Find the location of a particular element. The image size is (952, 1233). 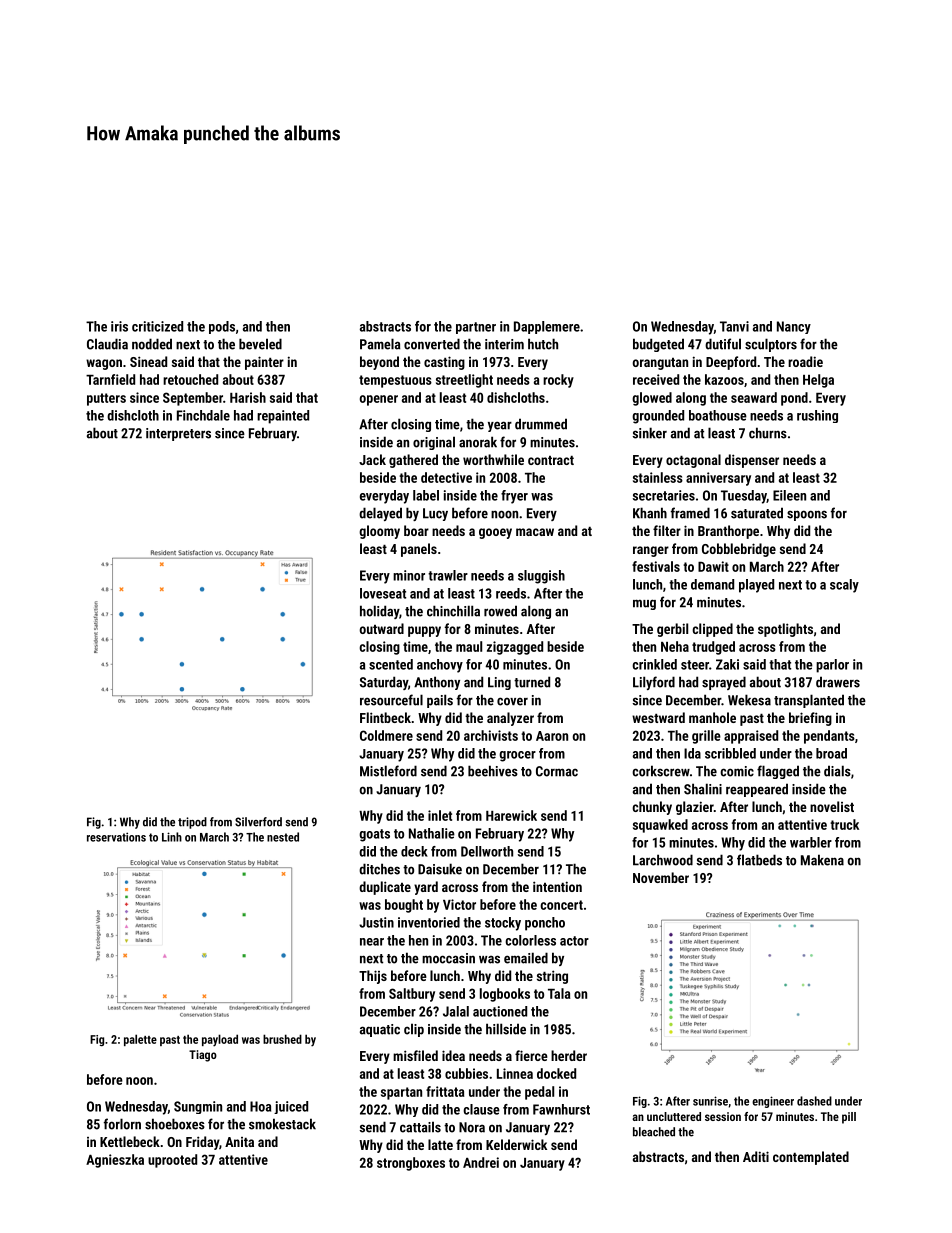

actor is located at coordinates (574, 941).
